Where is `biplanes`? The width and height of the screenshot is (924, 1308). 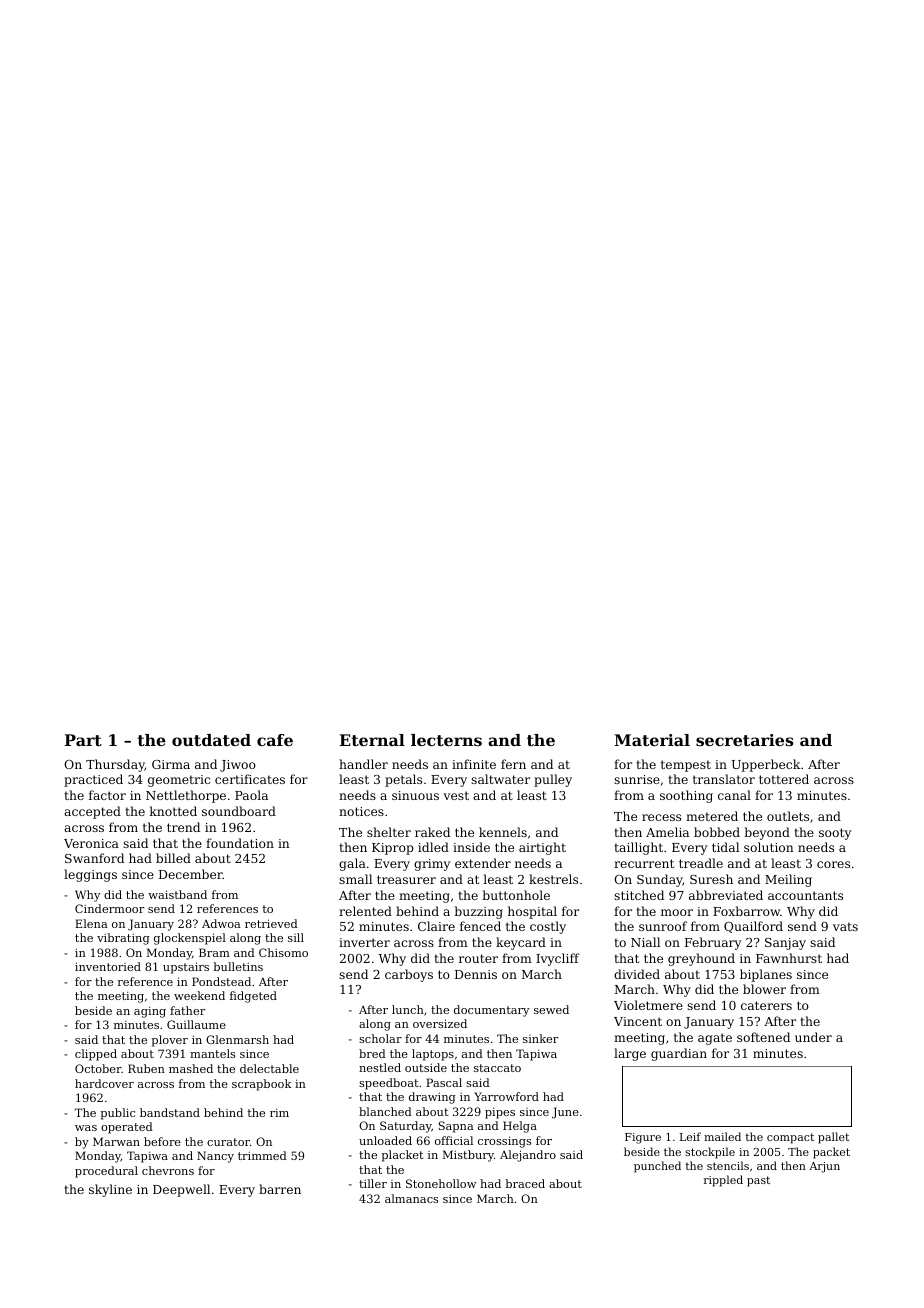 biplanes is located at coordinates (766, 975).
